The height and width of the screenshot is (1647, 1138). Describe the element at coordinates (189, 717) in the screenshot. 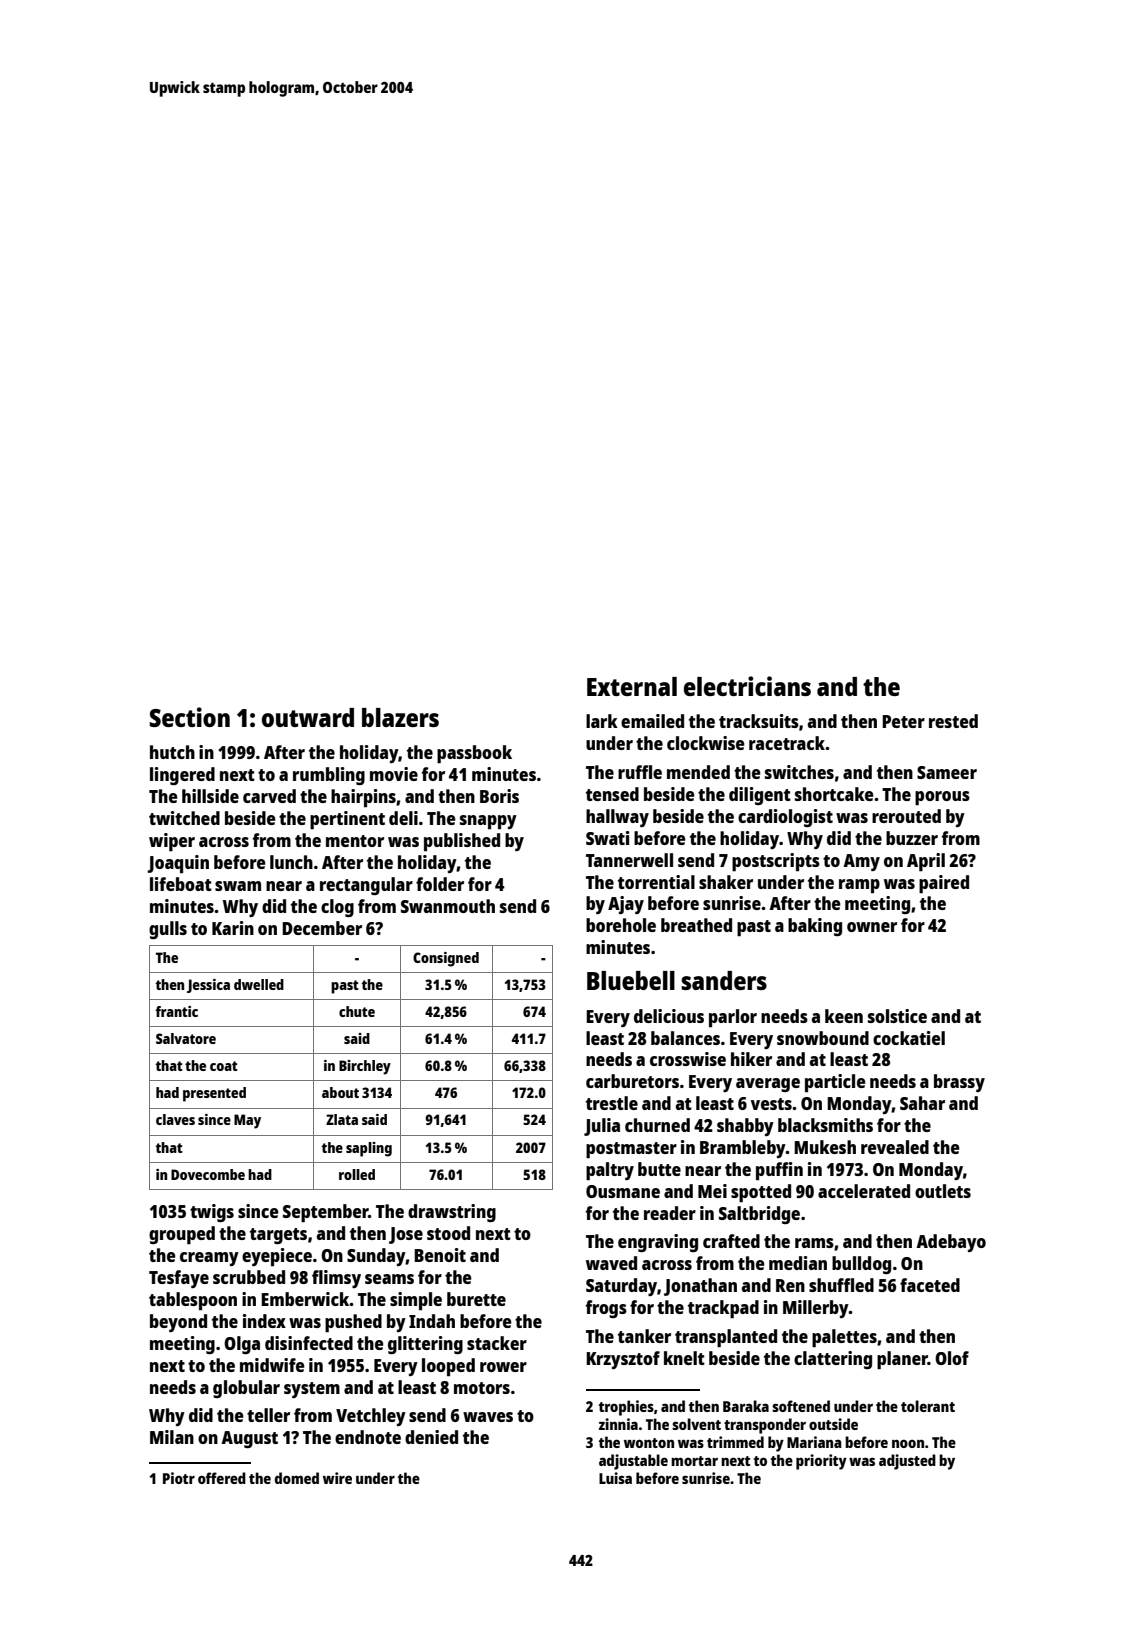

I see `Section` at that location.
